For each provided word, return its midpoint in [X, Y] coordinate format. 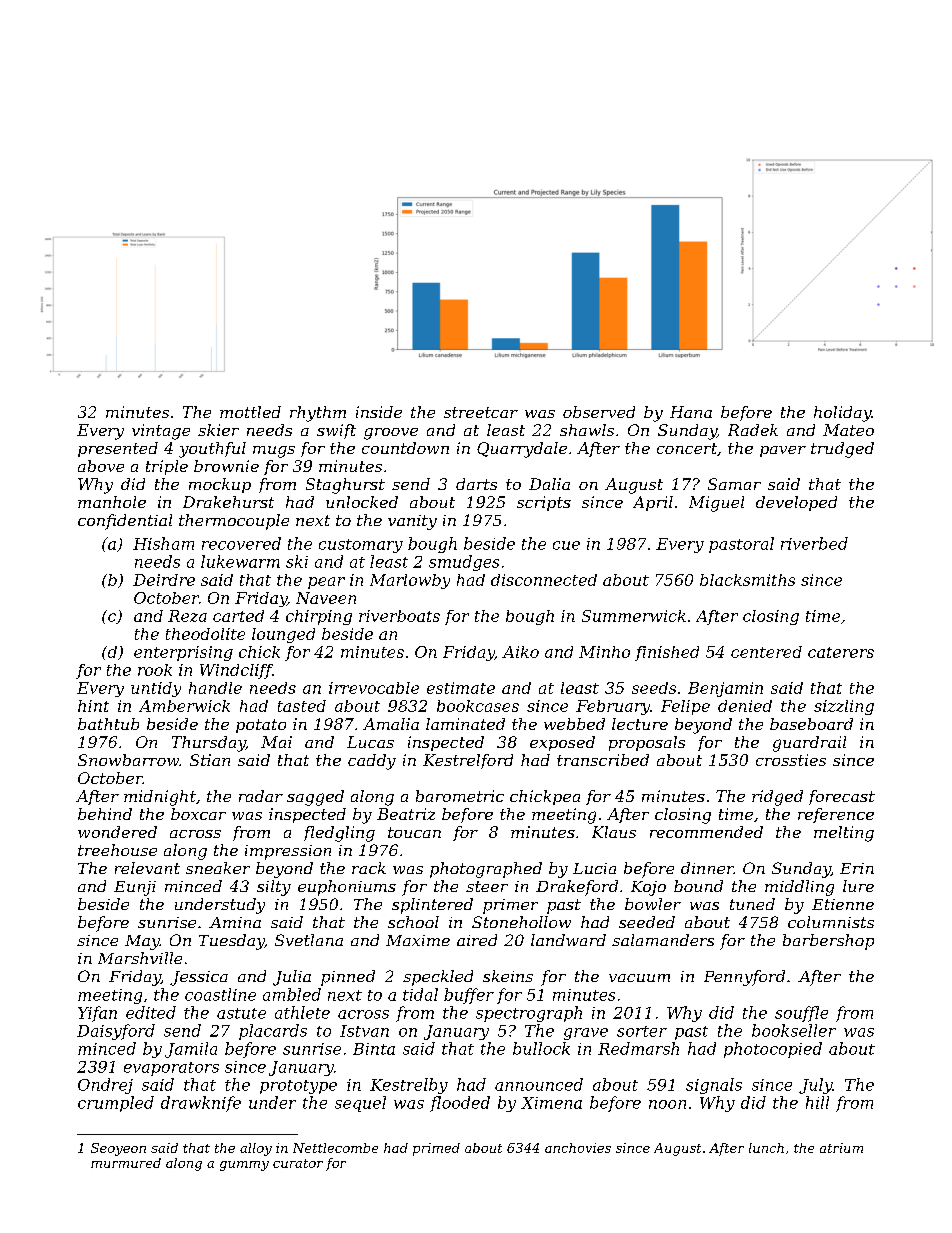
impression [288, 852]
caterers [841, 652]
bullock [541, 1048]
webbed [574, 724]
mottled [250, 412]
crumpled [116, 1104]
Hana [691, 412]
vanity [412, 522]
